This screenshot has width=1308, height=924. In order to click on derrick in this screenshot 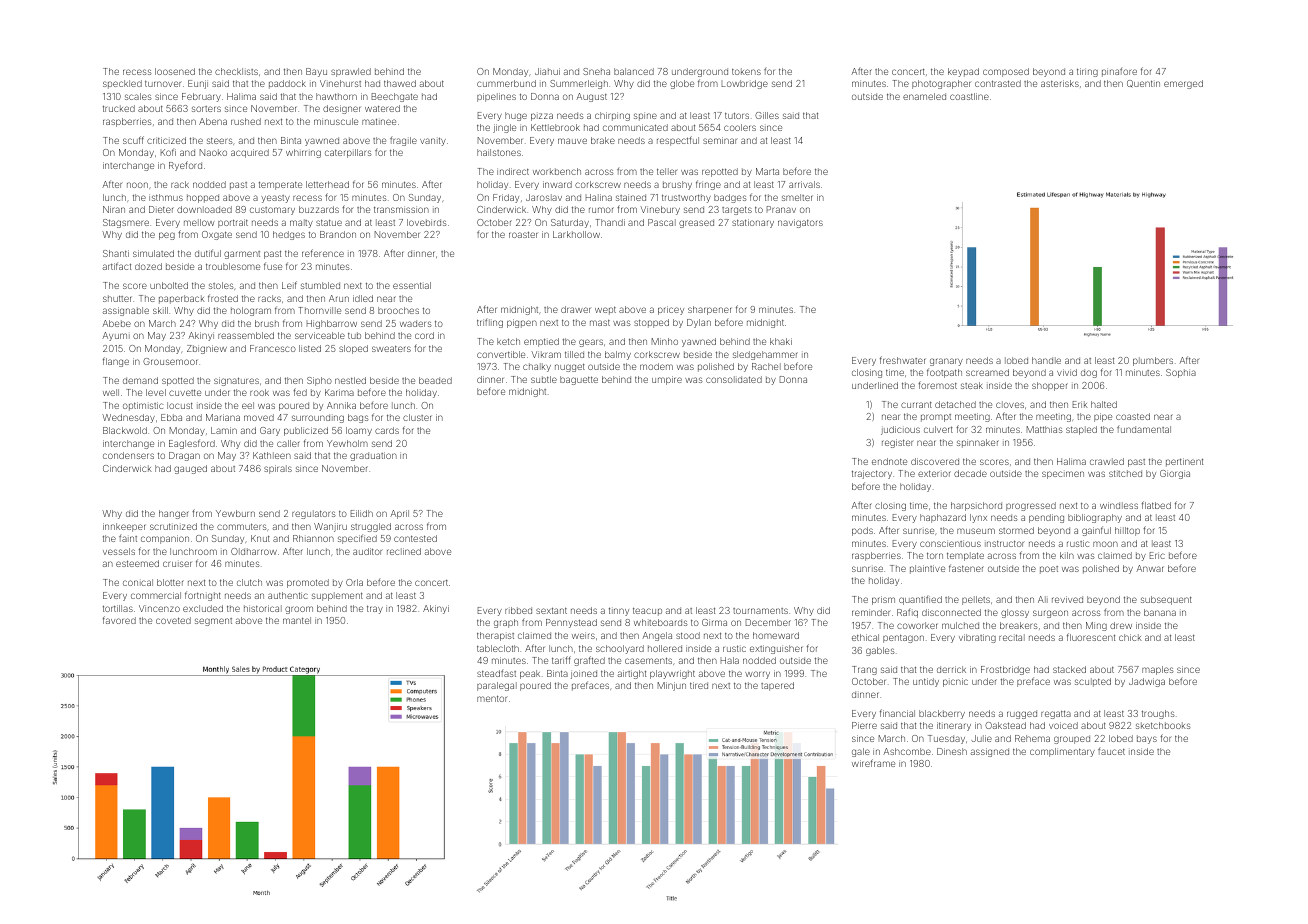, I will do `click(951, 669)`.
